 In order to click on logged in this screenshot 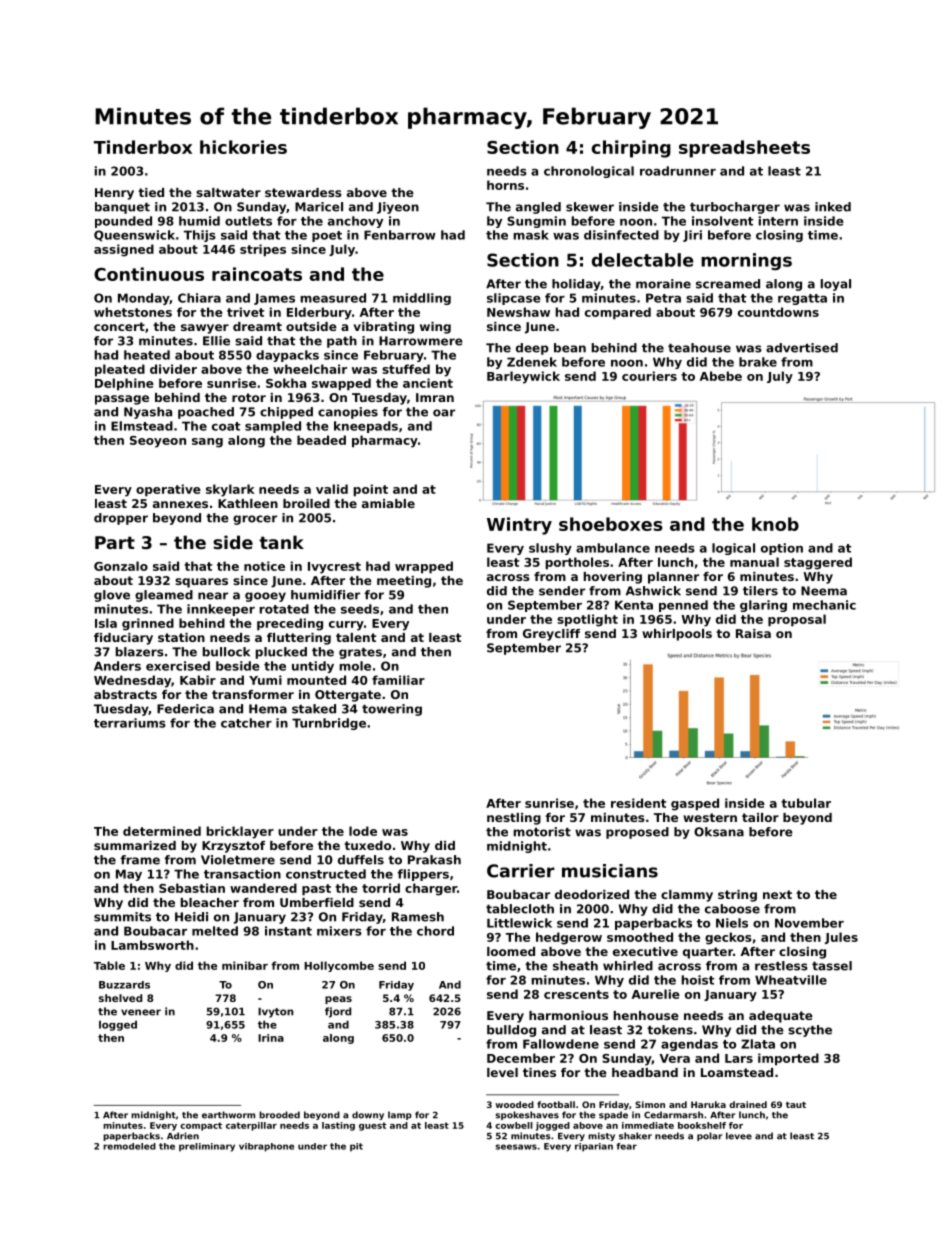, I will do `click(118, 1025)`.
